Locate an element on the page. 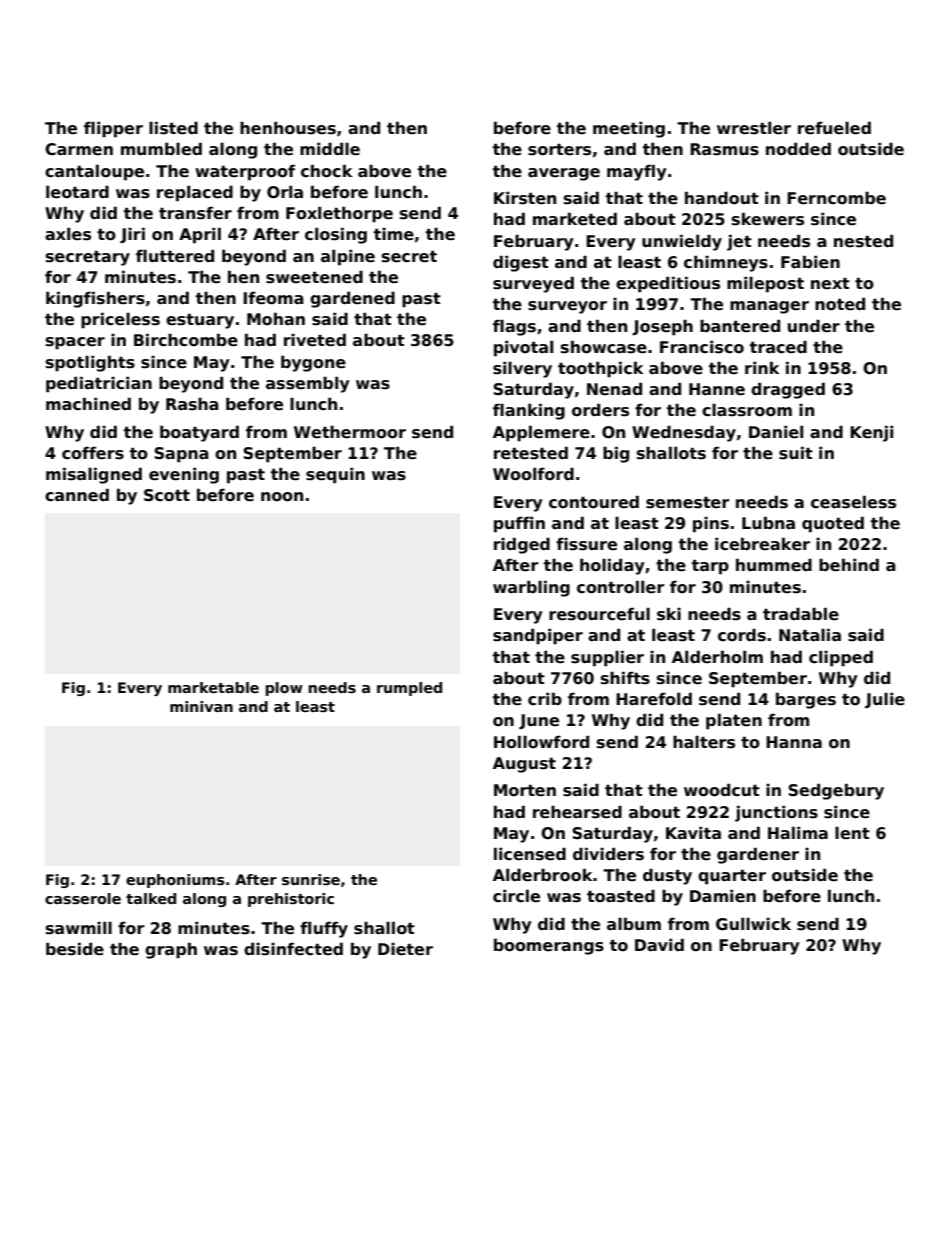 Image resolution: width=952 pixels, height=1233 pixels. rumpled is located at coordinates (409, 689).
